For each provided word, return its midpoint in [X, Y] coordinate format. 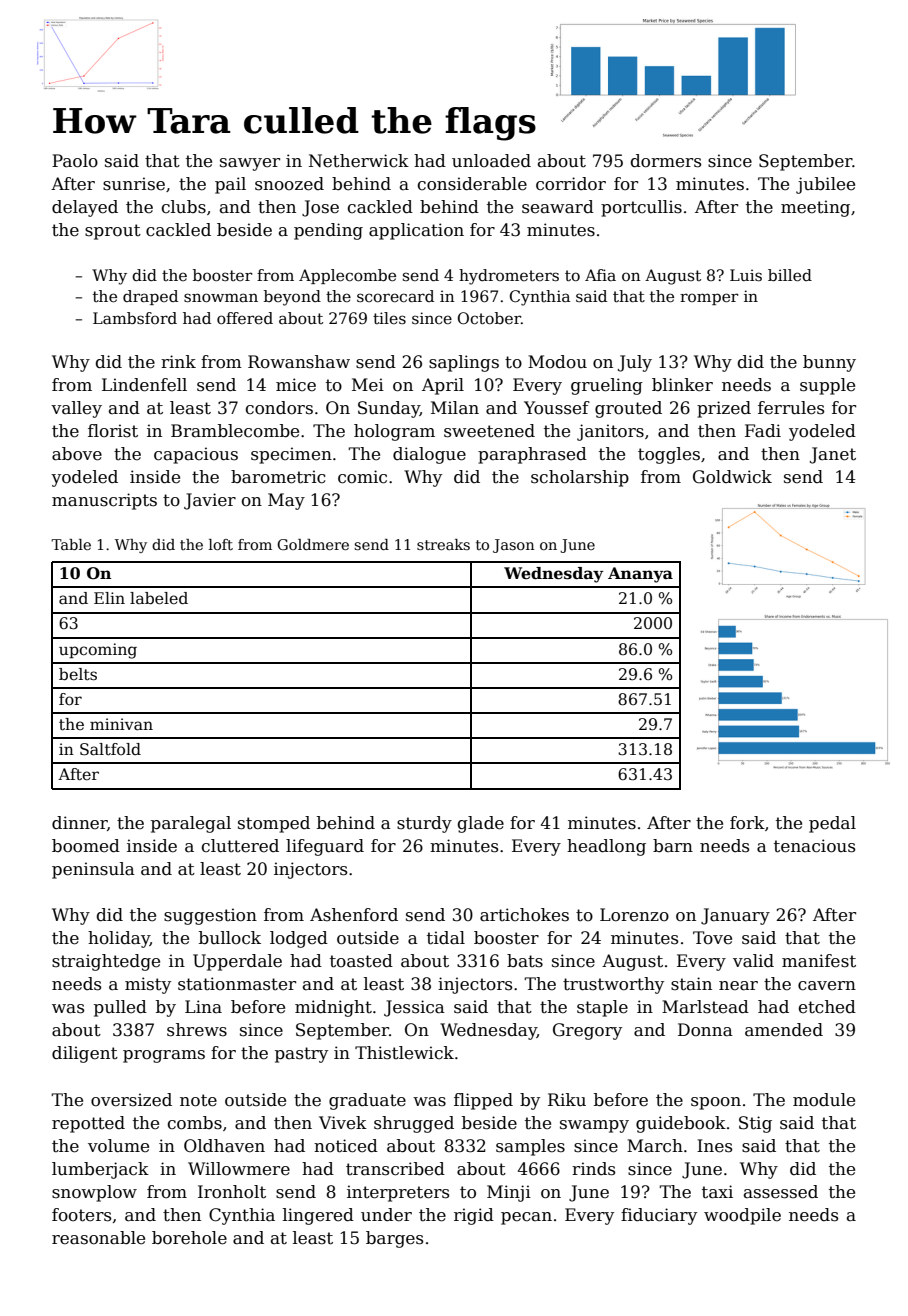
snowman [221, 297]
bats [525, 961]
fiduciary [659, 1216]
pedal [832, 824]
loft [221, 544]
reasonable [98, 1238]
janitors [610, 432]
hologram [394, 432]
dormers [666, 161]
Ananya [640, 575]
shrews [197, 1030]
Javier [210, 501]
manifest [819, 961]
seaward [558, 207]
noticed [346, 1146]
